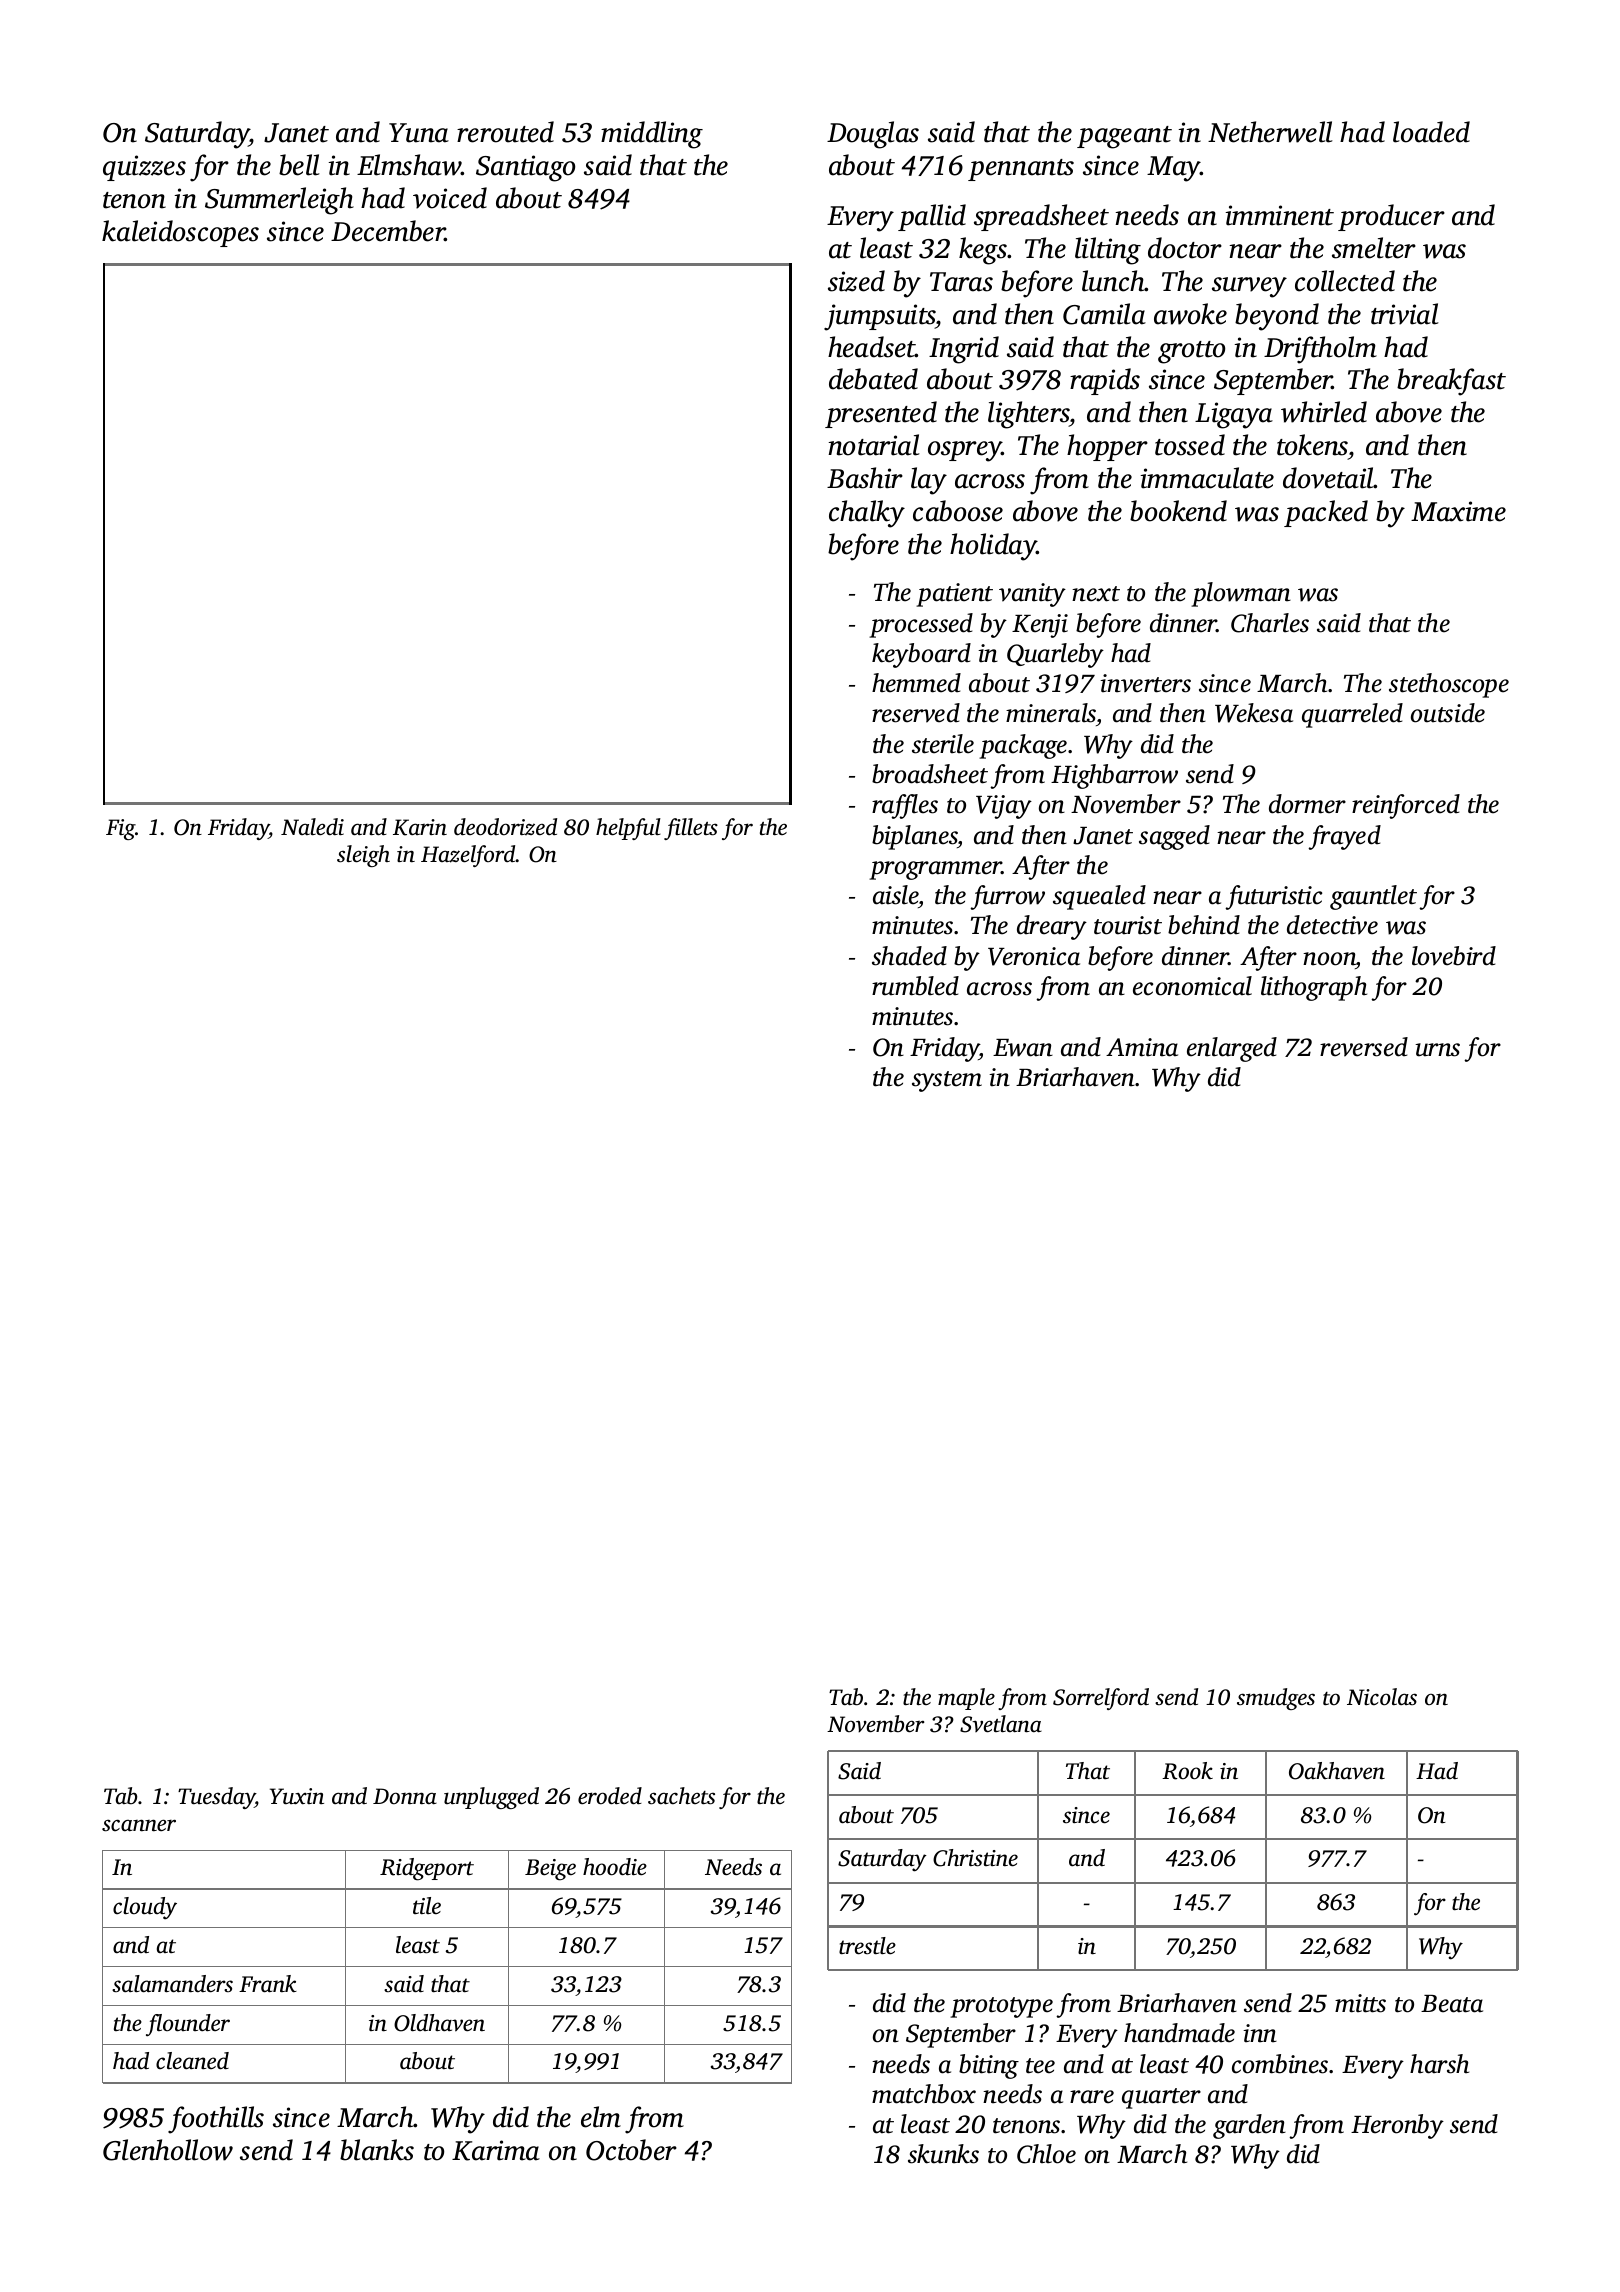  Describe the element at coordinates (427, 1905) in the screenshot. I see `tile` at that location.
